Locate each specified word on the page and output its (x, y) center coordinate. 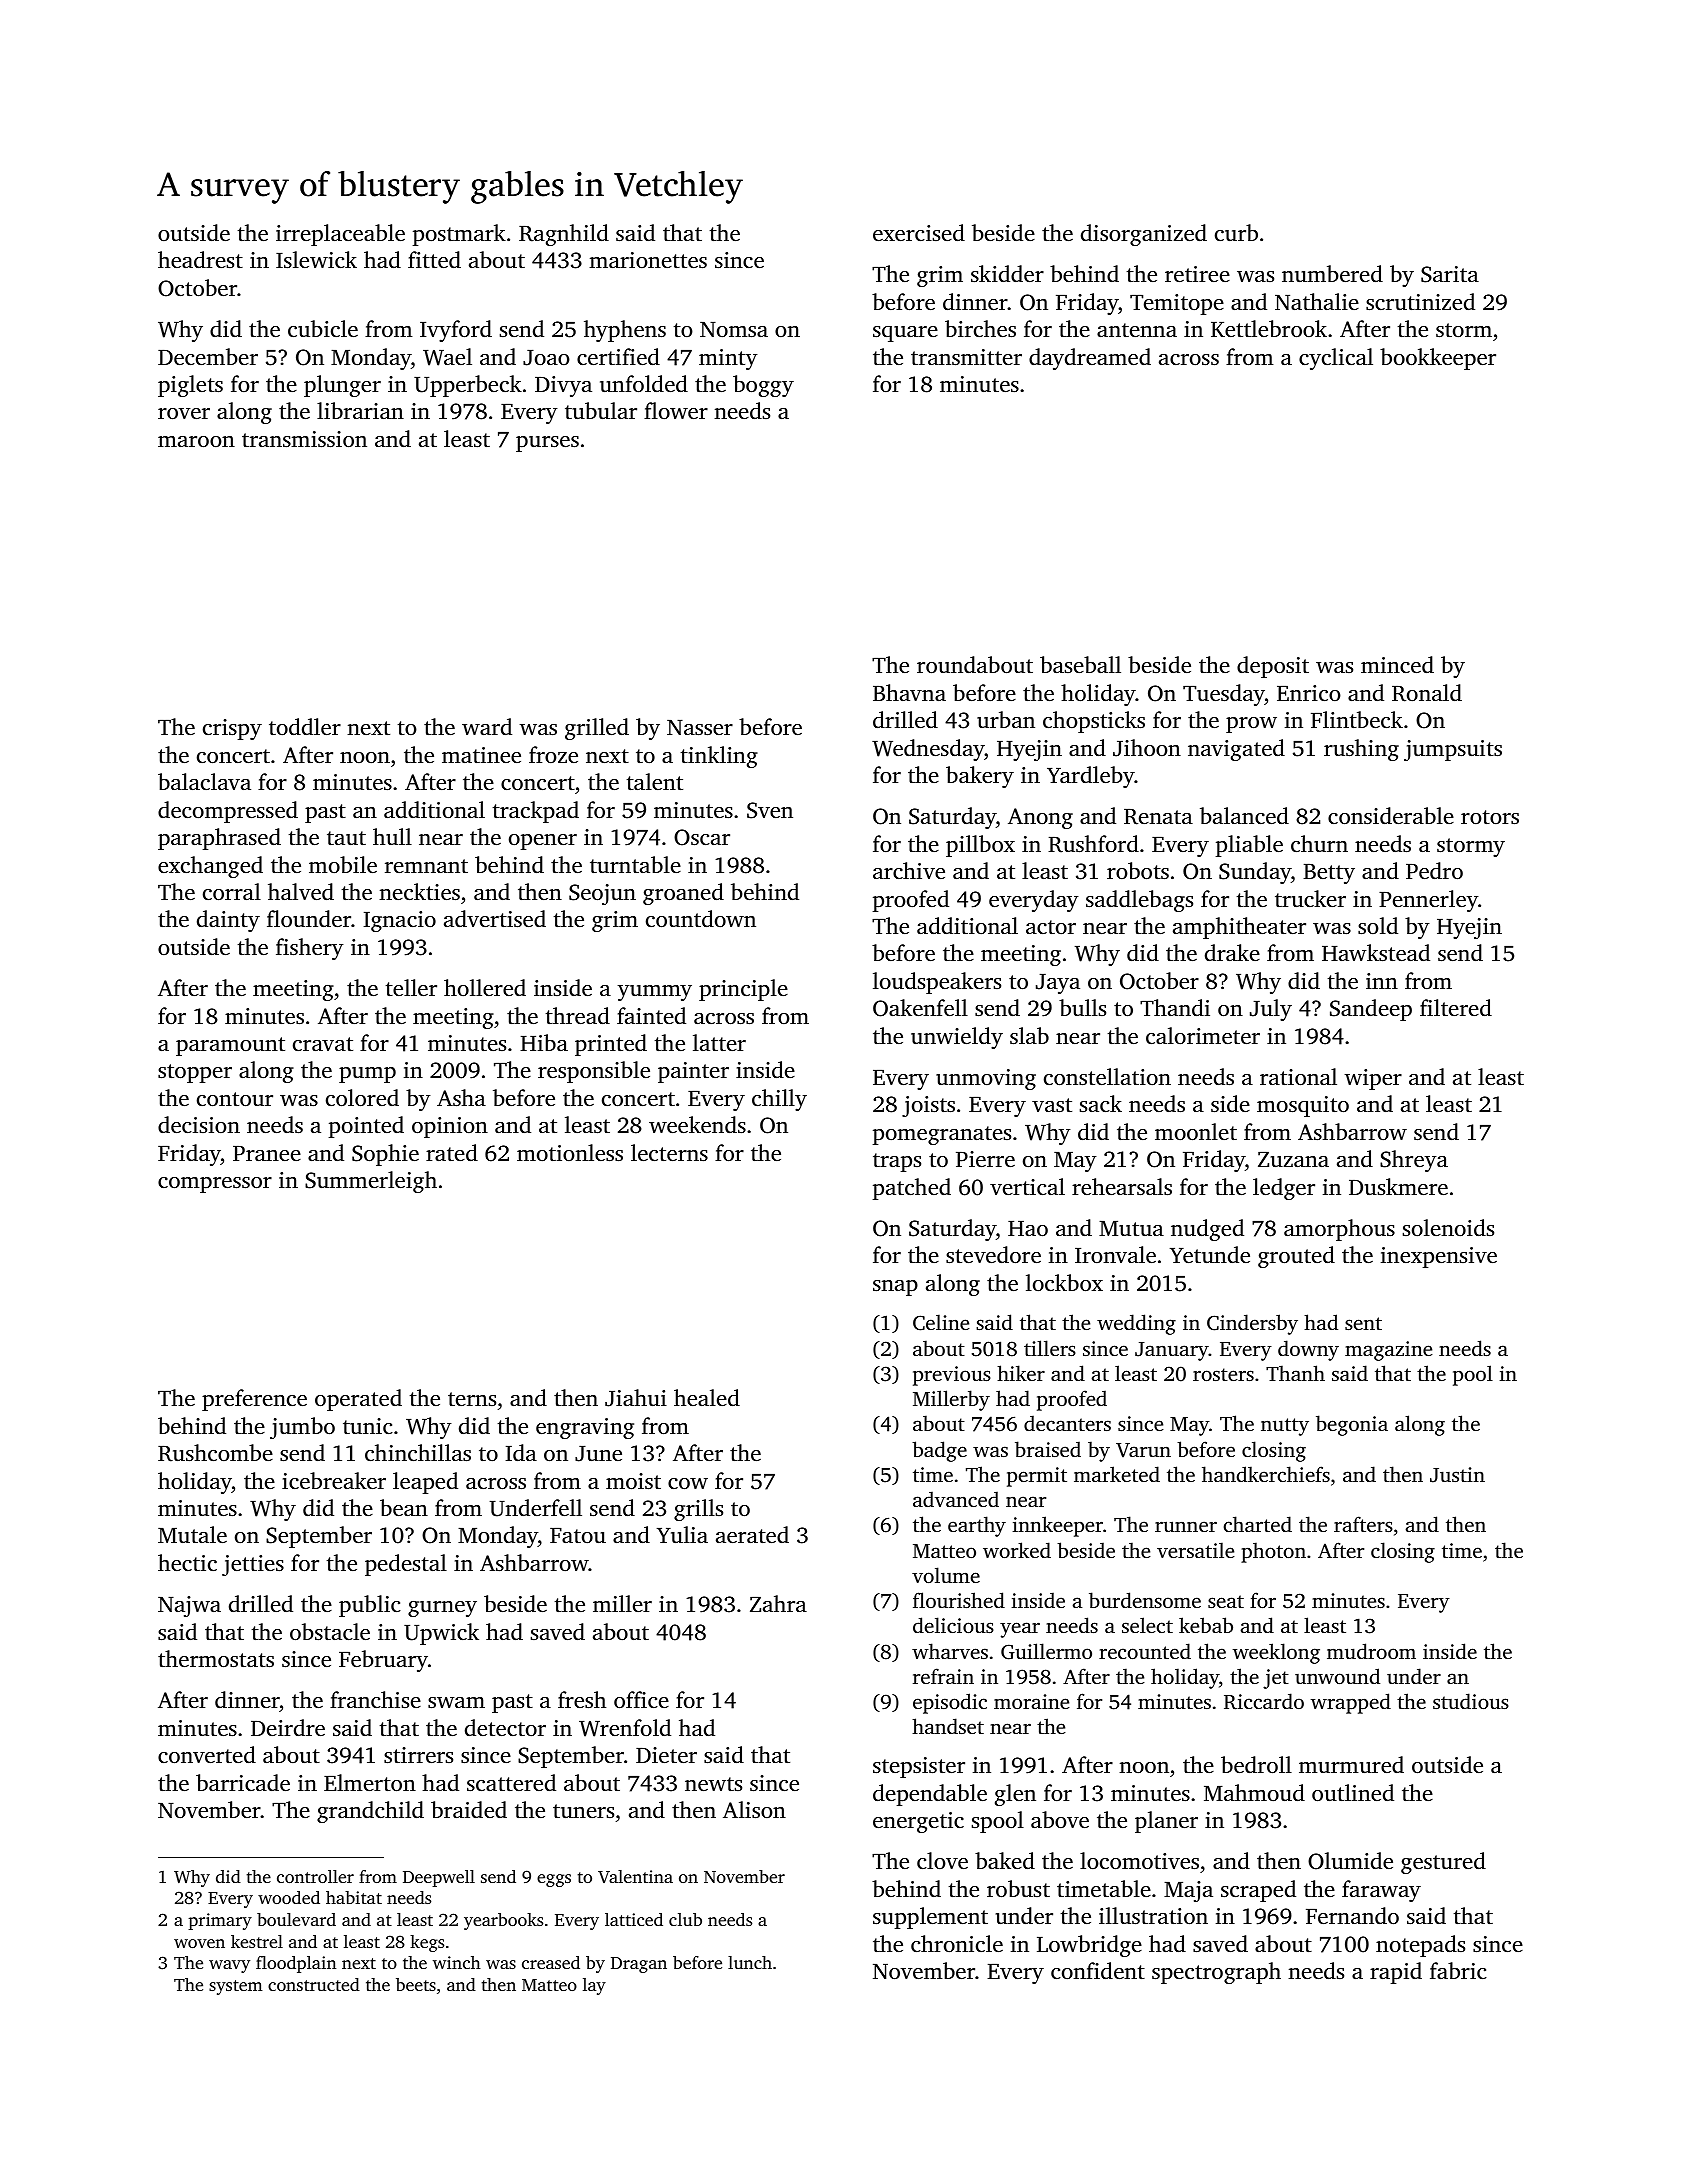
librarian (360, 410)
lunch (750, 1962)
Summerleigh (371, 1182)
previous (952, 1376)
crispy (232, 729)
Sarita (1450, 274)
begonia (1352, 1425)
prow (1251, 725)
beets (416, 1984)
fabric (1458, 1971)
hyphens (625, 331)
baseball (1080, 664)
